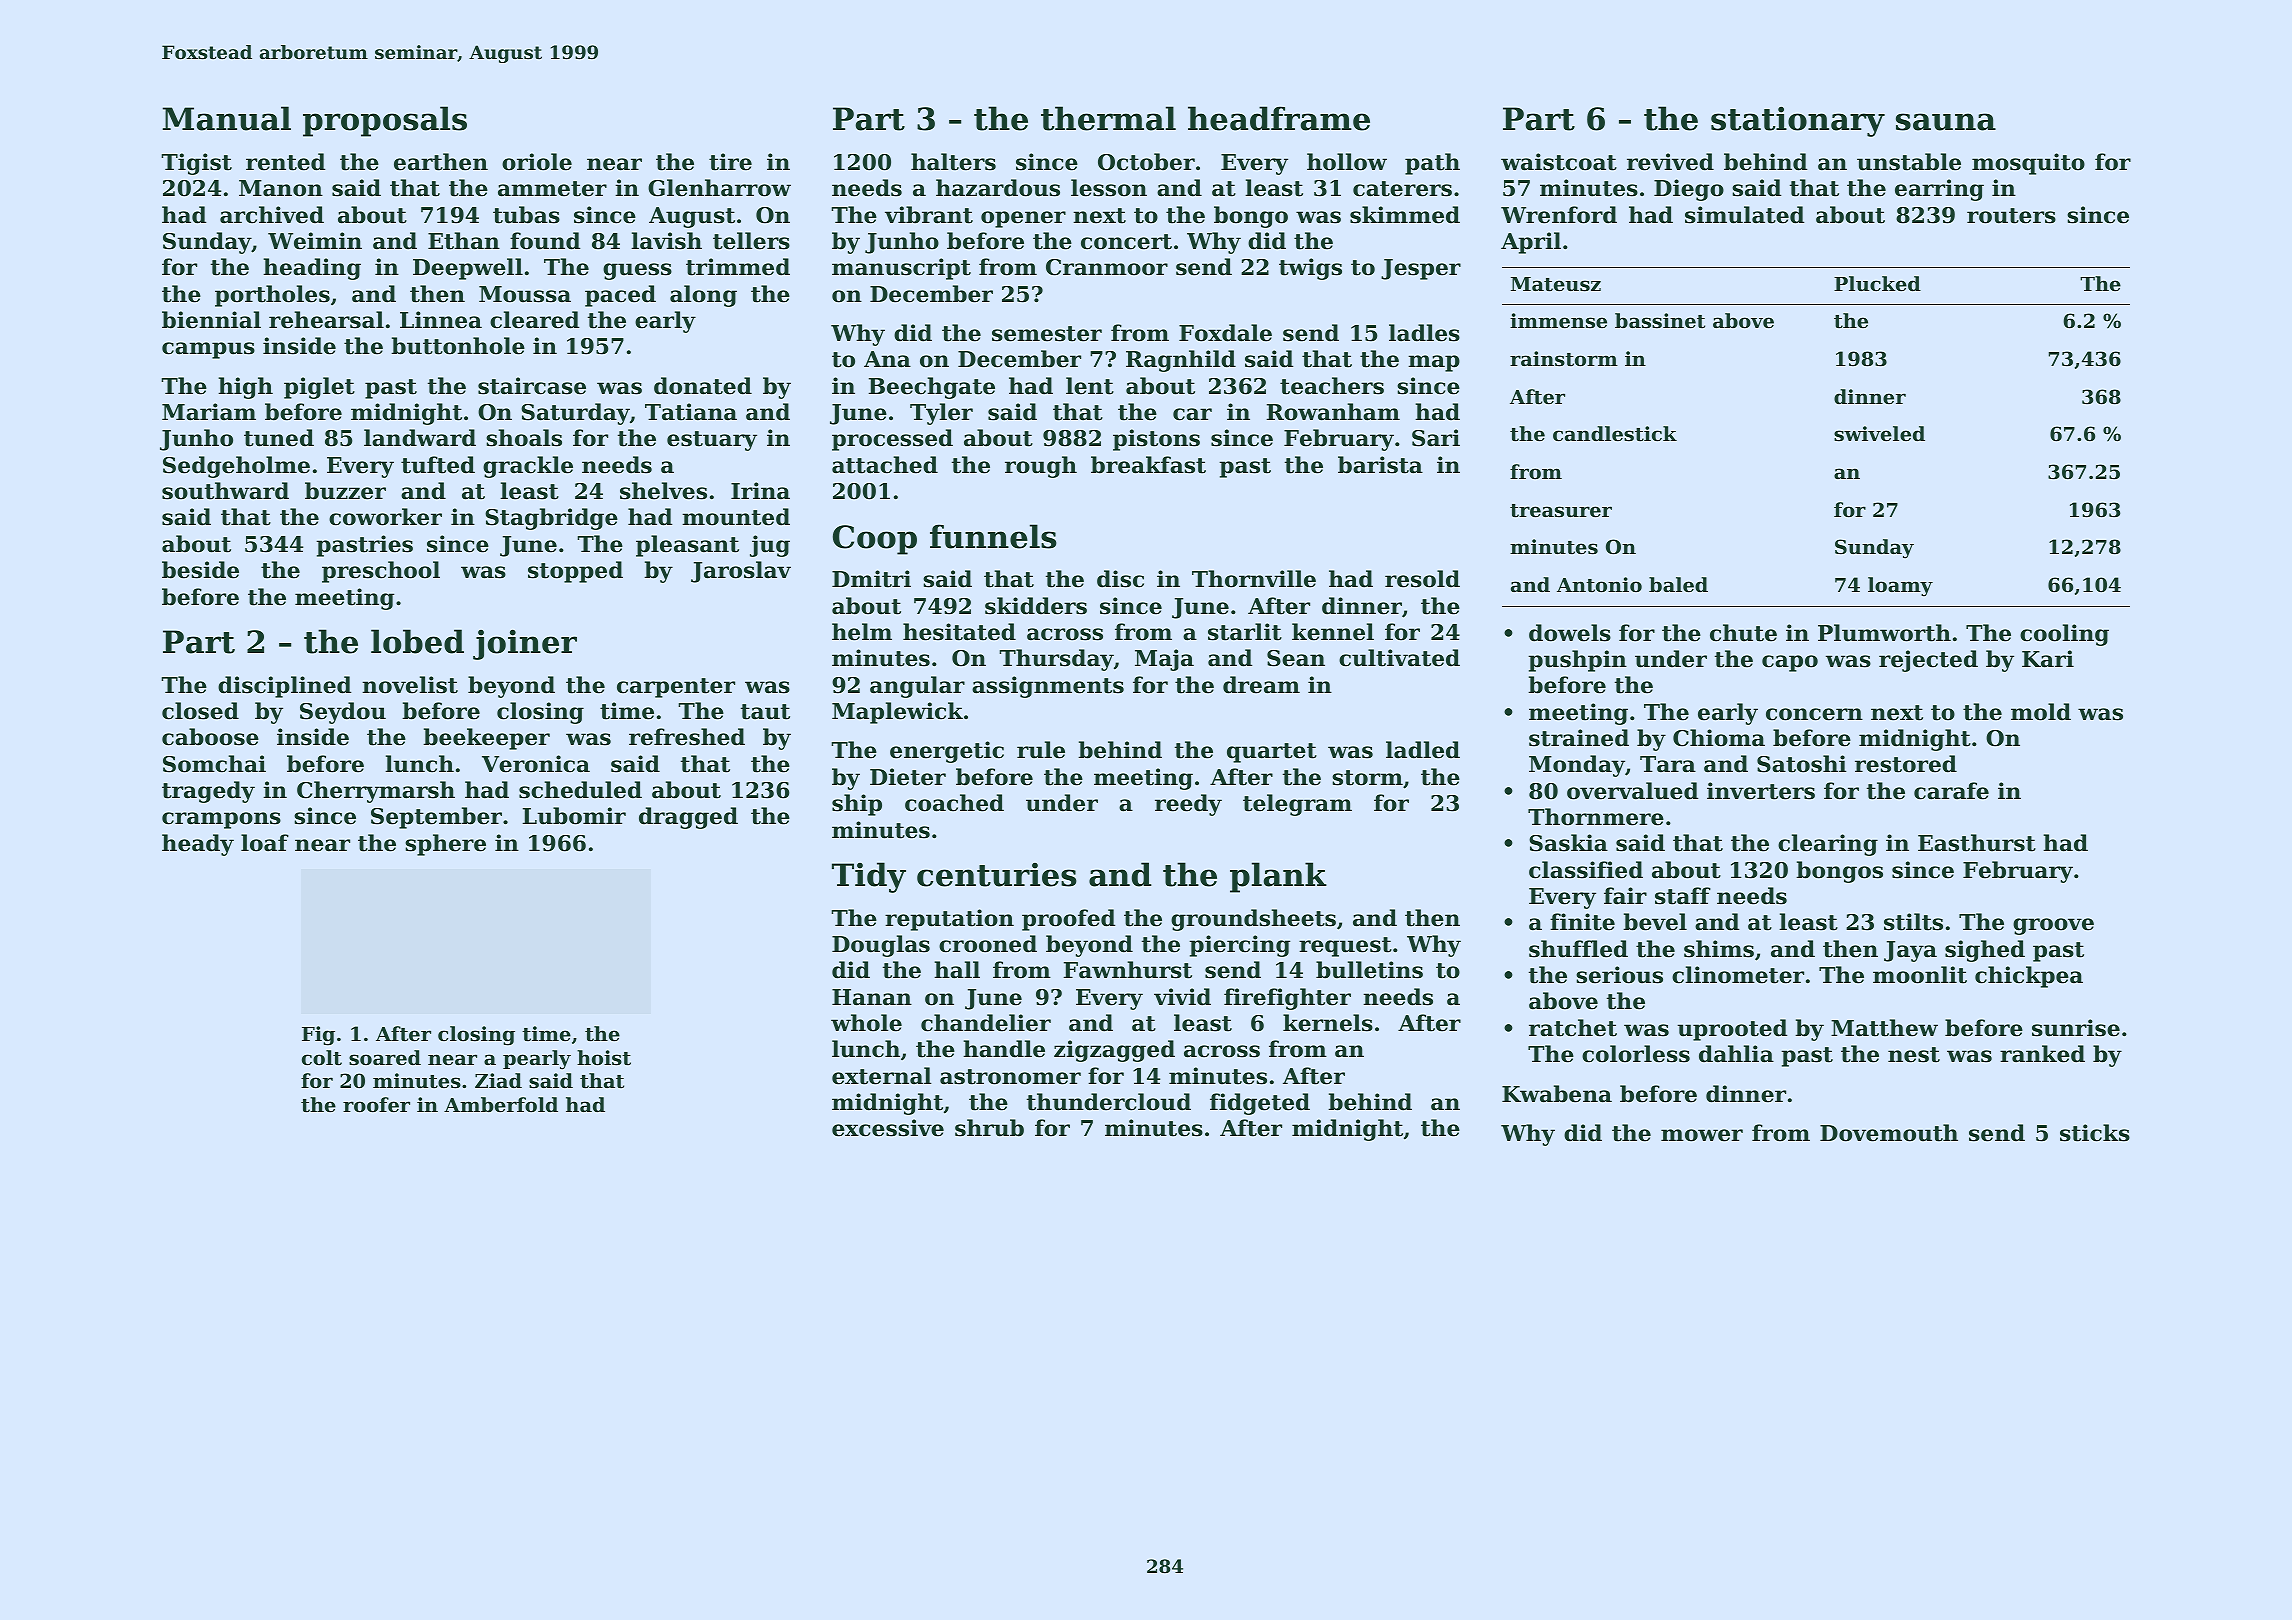 This page has height=1620, width=2292. I want to click on headframe, so click(1279, 118).
